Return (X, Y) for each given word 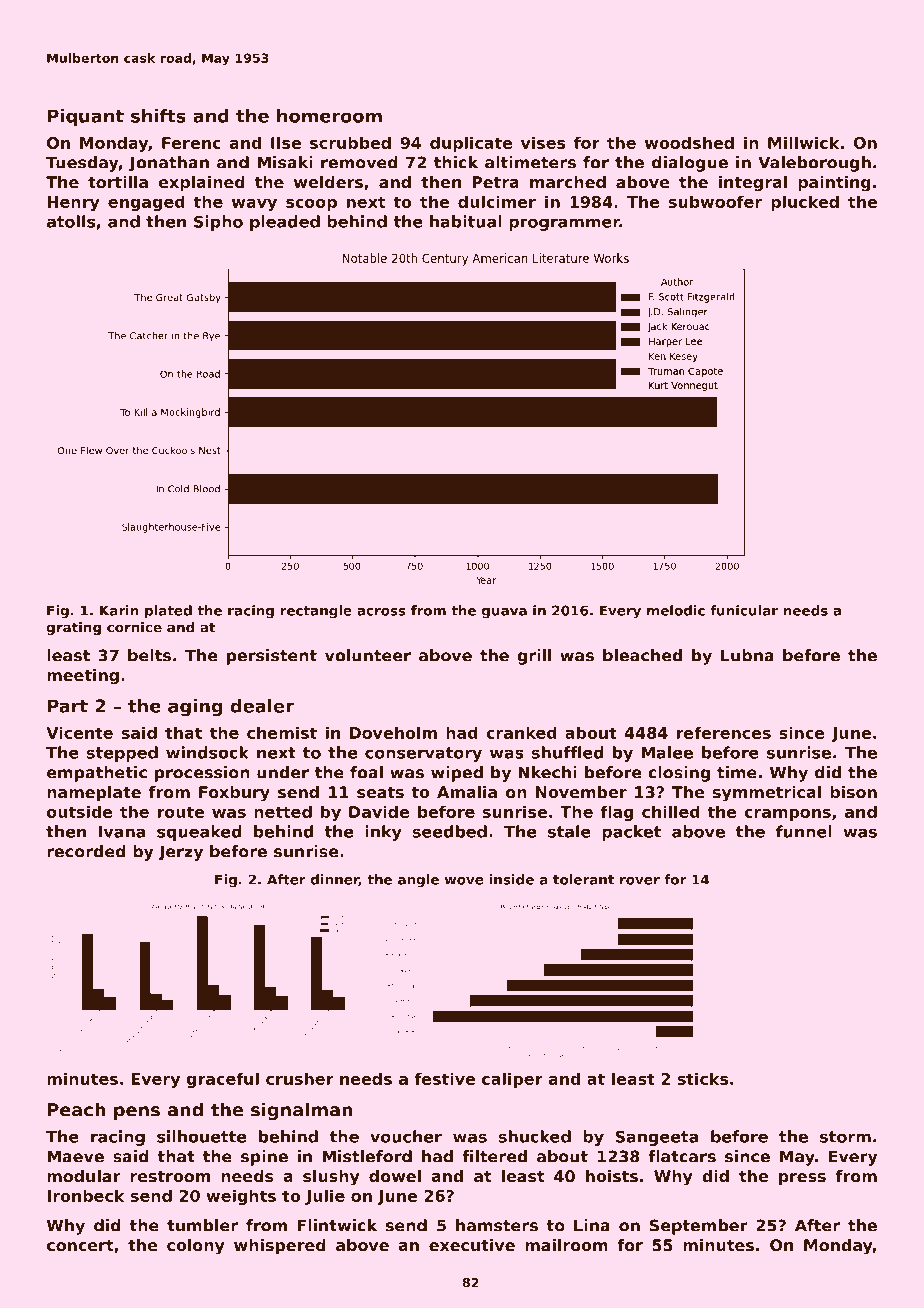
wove (464, 881)
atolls (71, 221)
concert (80, 1245)
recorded (86, 851)
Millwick (803, 142)
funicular (744, 610)
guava (504, 613)
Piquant (86, 117)
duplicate (471, 144)
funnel (804, 831)
